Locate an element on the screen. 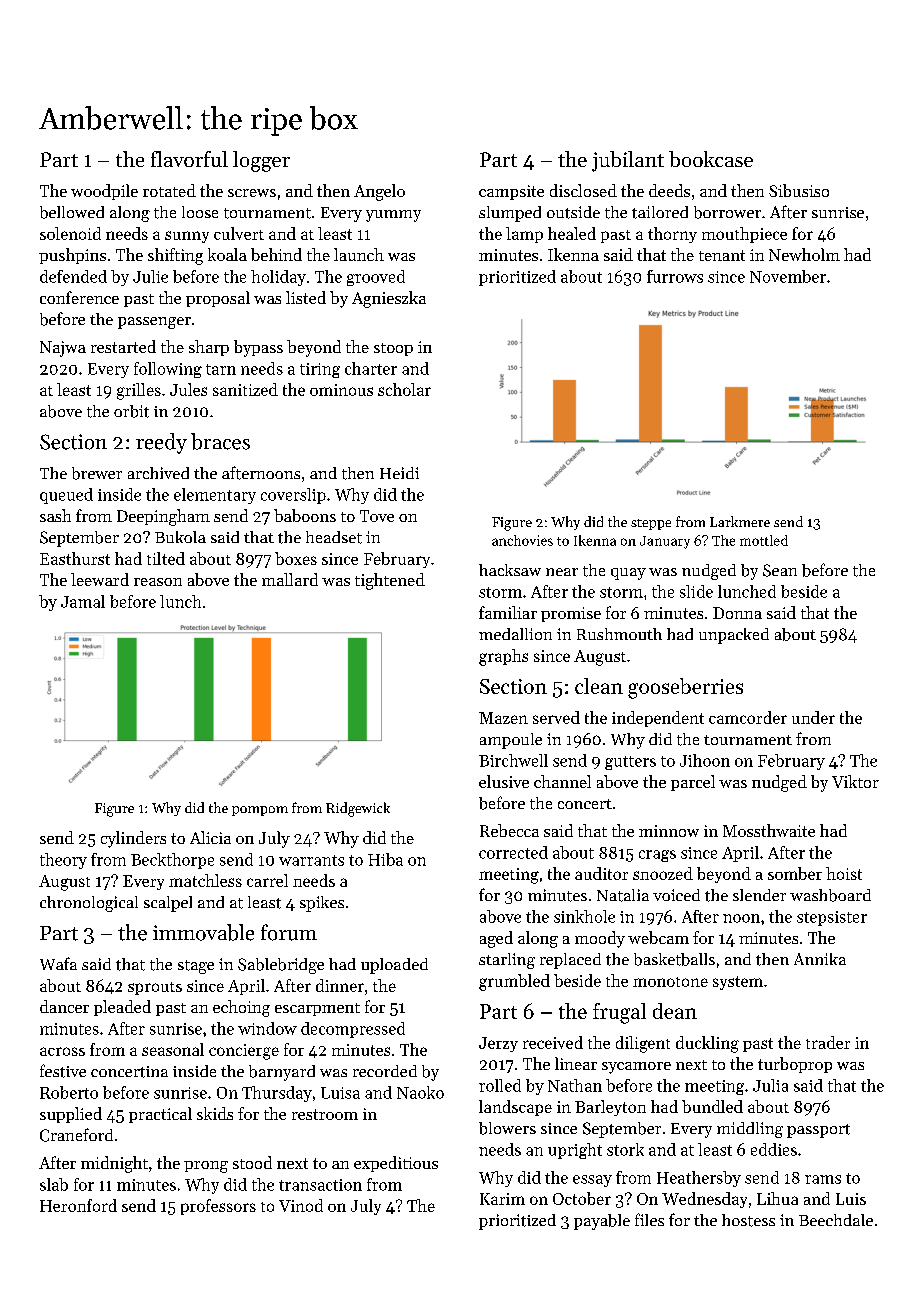 This screenshot has height=1308, width=924. Mossthwaite is located at coordinates (769, 830).
